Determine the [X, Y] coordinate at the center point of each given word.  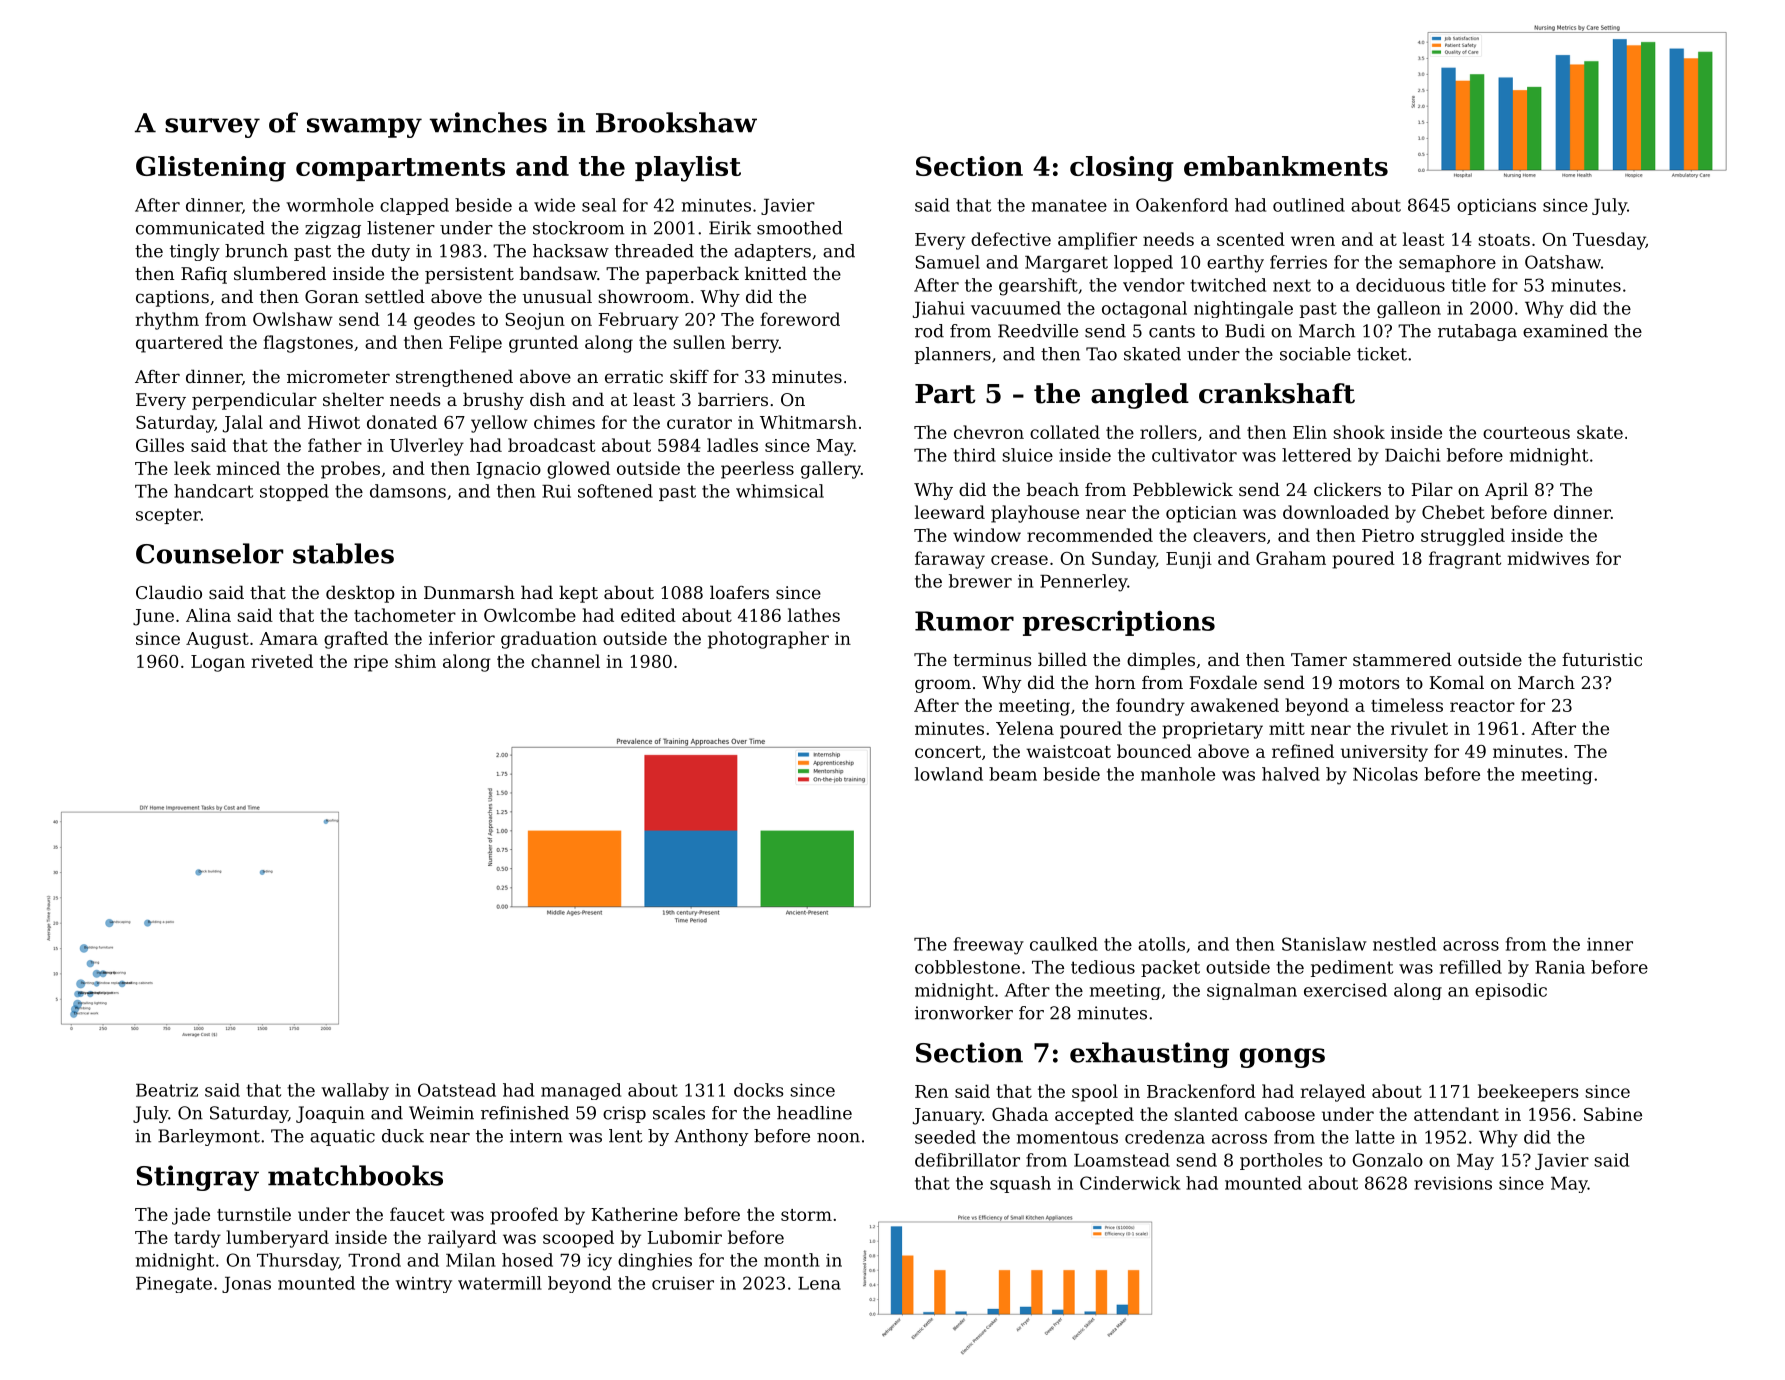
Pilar [1432, 489]
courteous [1526, 433]
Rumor [964, 621]
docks [758, 1090]
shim [415, 661]
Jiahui [939, 309]
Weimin [441, 1113]
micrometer [338, 376]
